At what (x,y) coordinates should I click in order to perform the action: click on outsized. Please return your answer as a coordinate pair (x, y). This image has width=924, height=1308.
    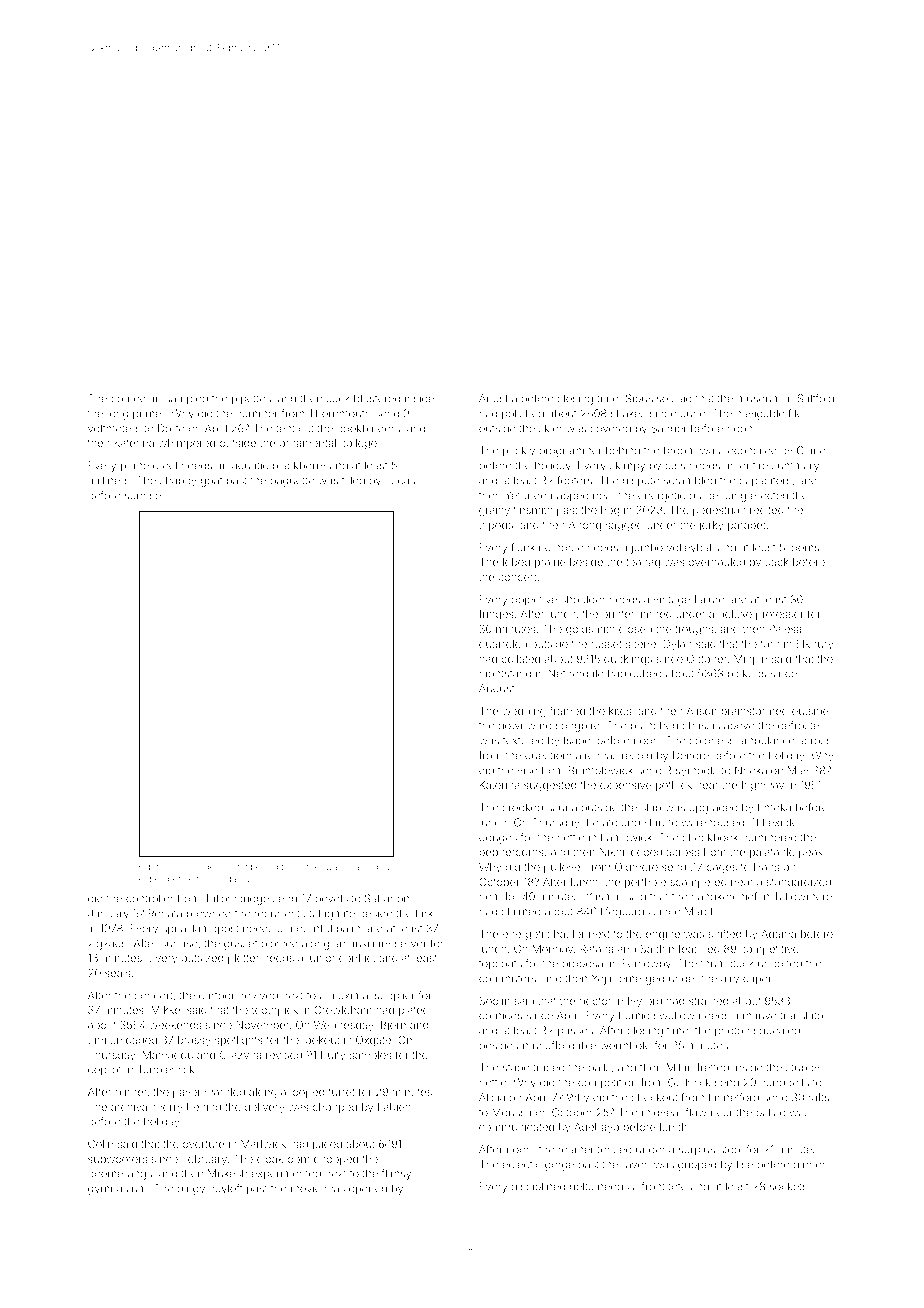
    Looking at the image, I should click on (202, 958).
